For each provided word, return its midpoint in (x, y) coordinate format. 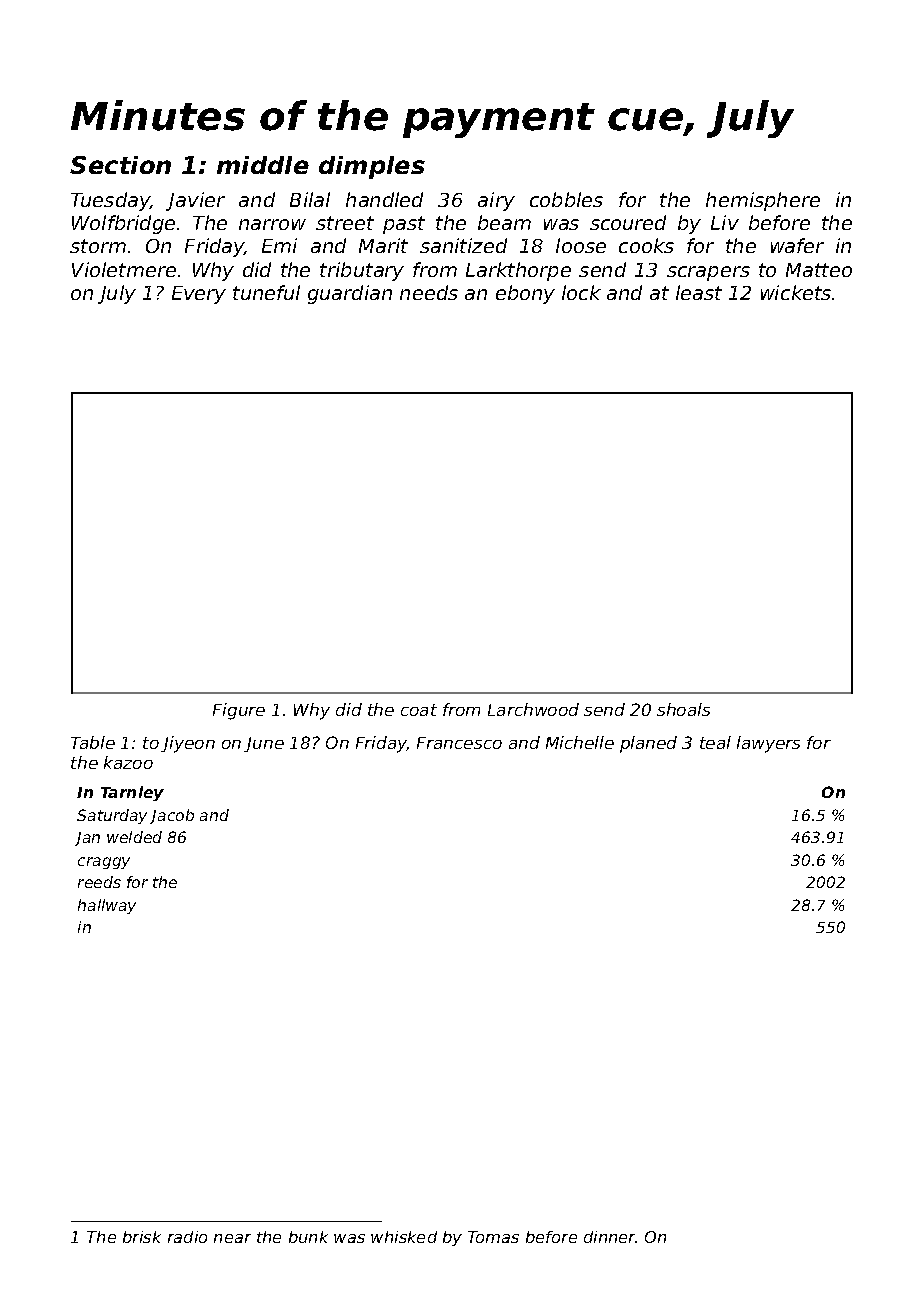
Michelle (580, 742)
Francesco (459, 743)
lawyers (768, 744)
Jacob (172, 816)
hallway (107, 906)
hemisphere (763, 201)
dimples (372, 167)
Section (120, 165)
